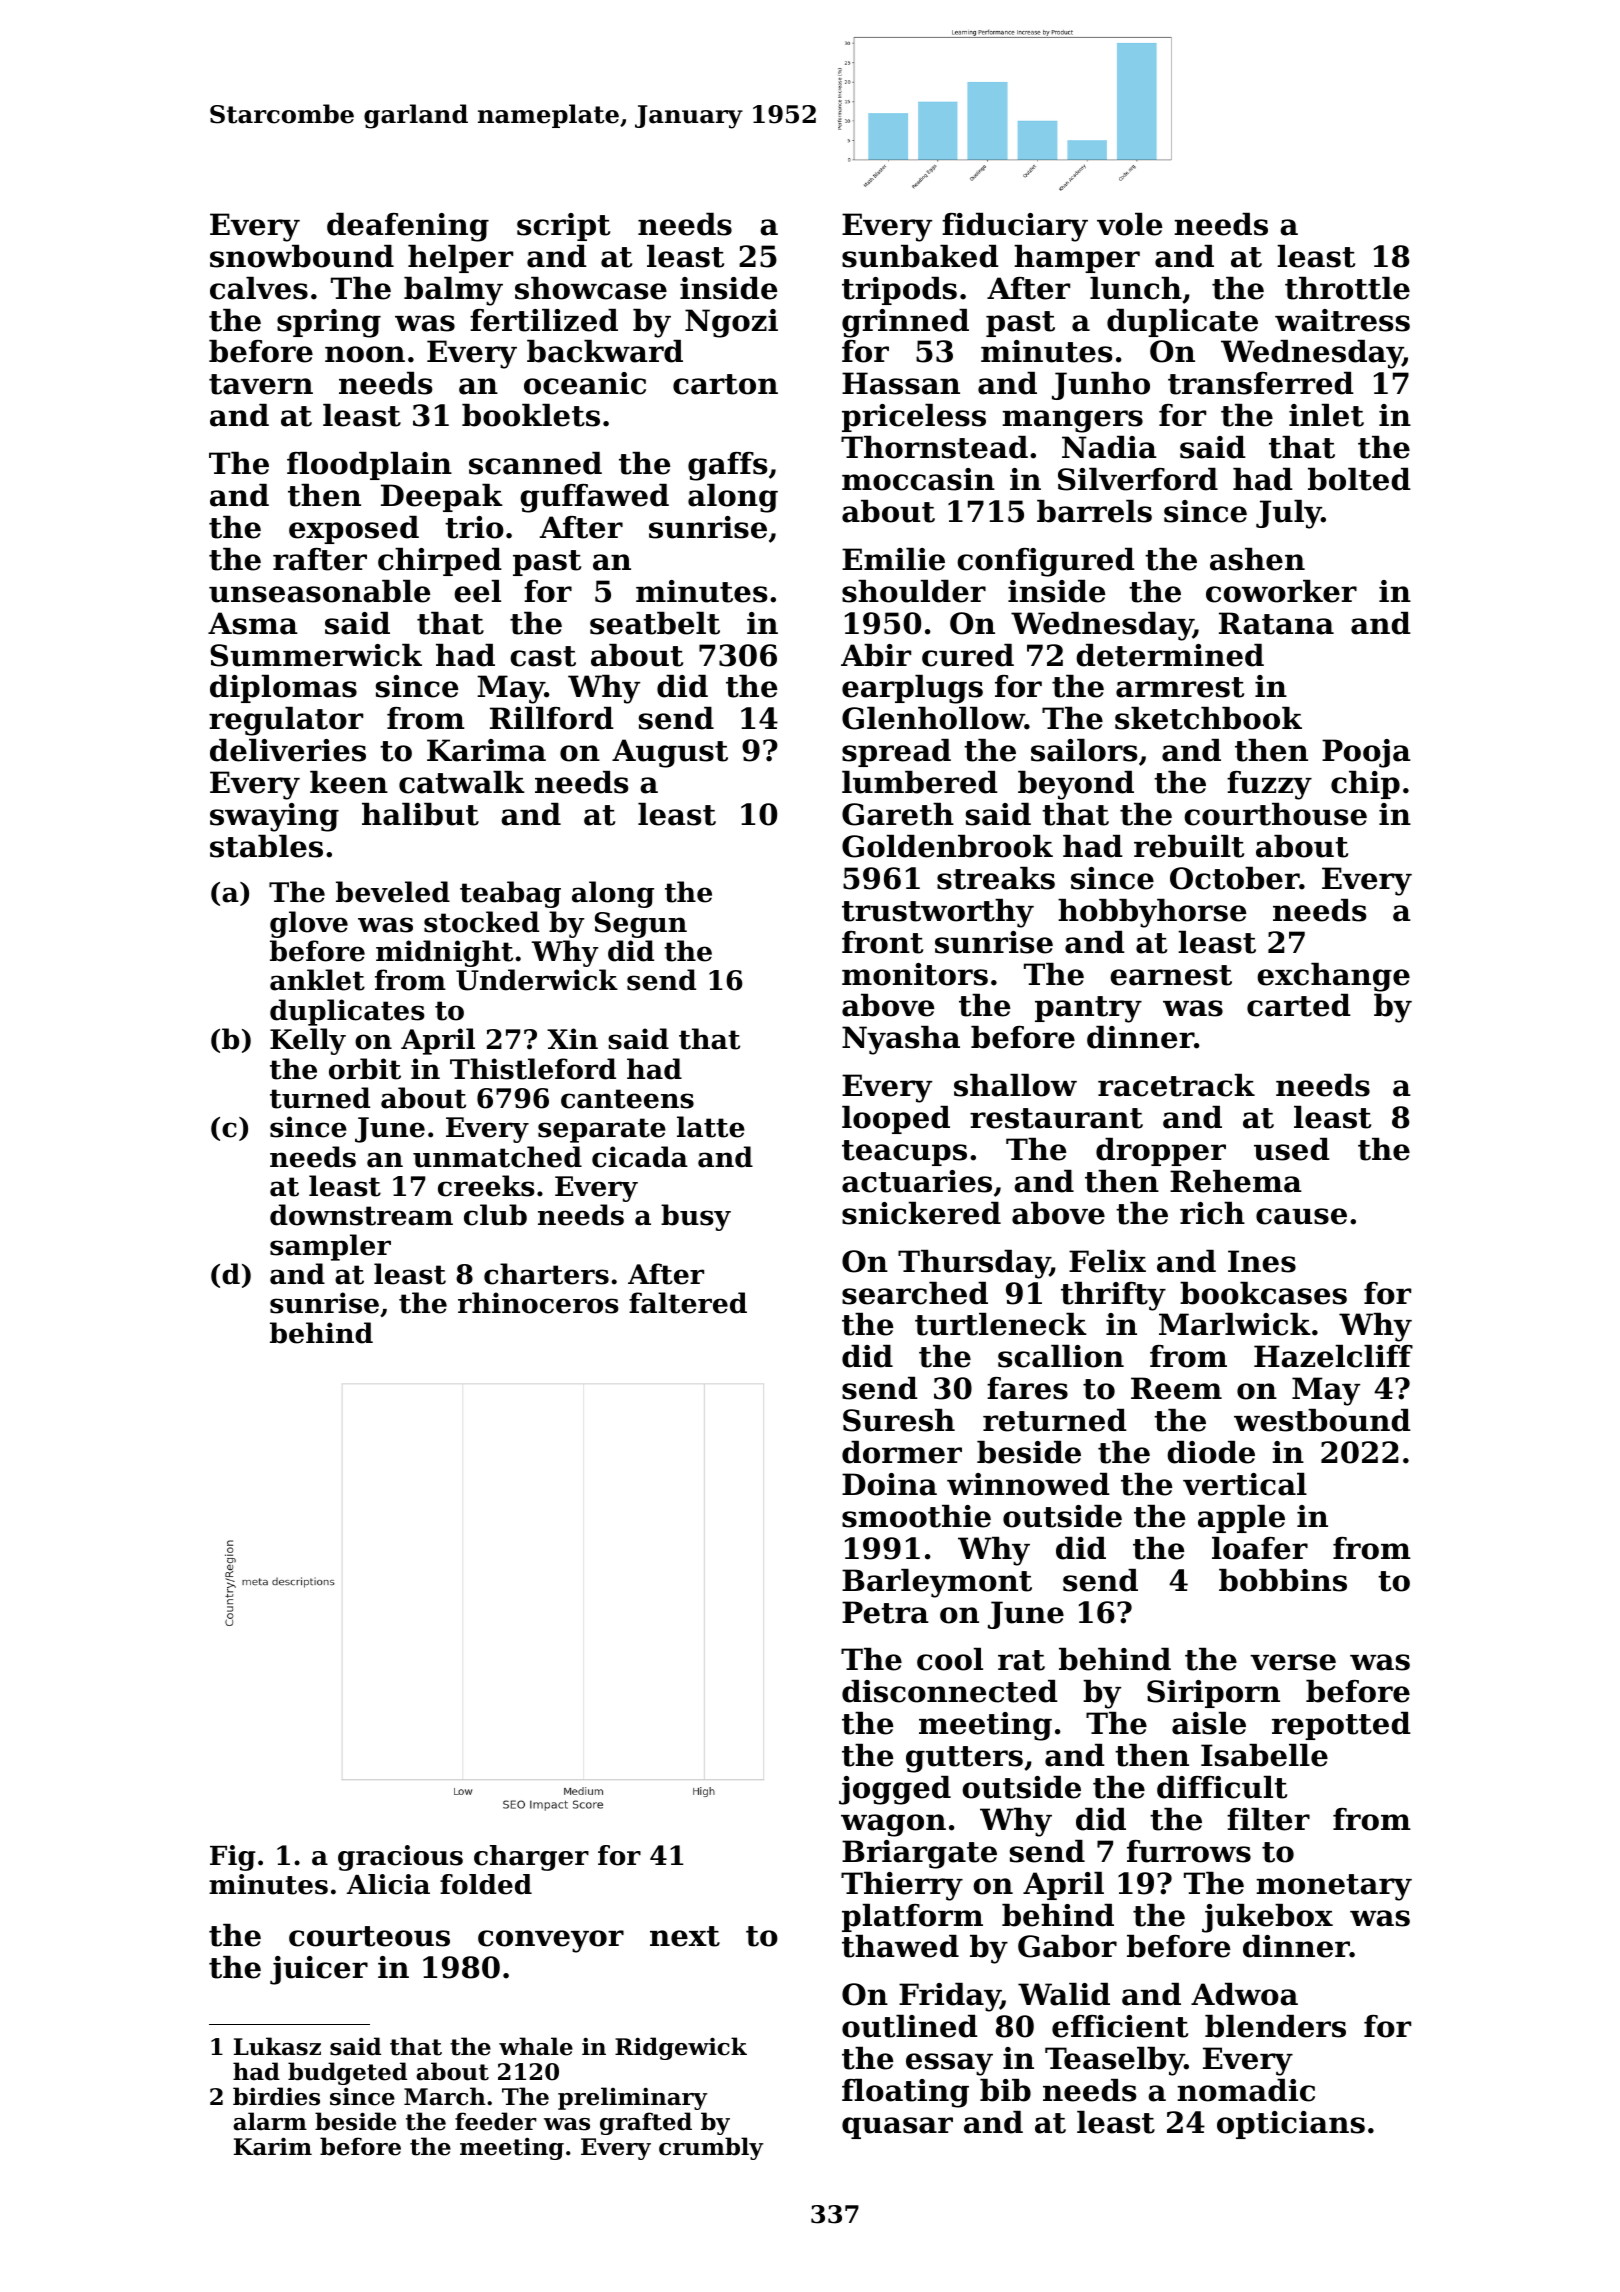  Describe the element at coordinates (1171, 975) in the screenshot. I see `earnest` at that location.
